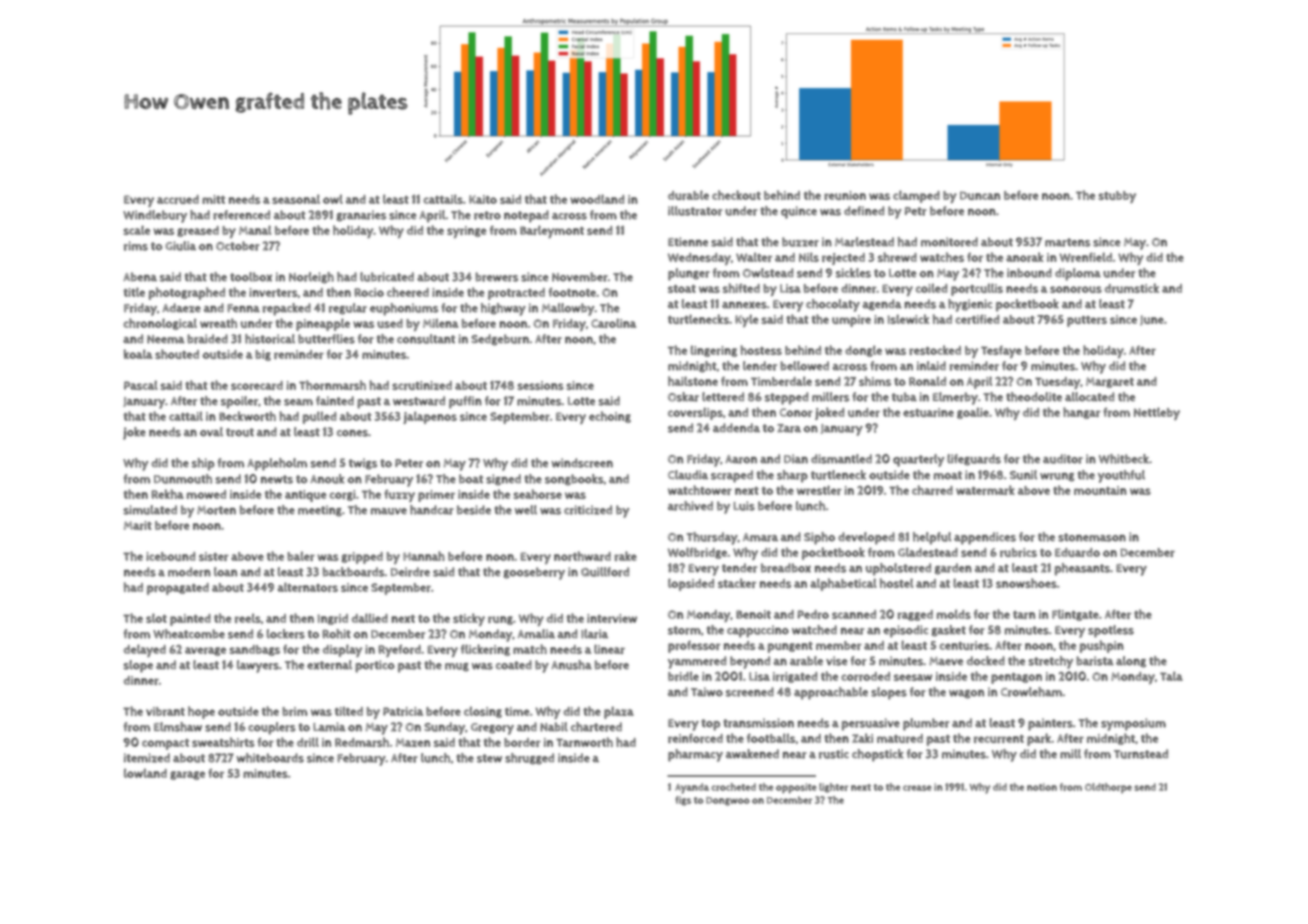 This image has height=924, width=1308. I want to click on Maeve, so click(946, 661).
